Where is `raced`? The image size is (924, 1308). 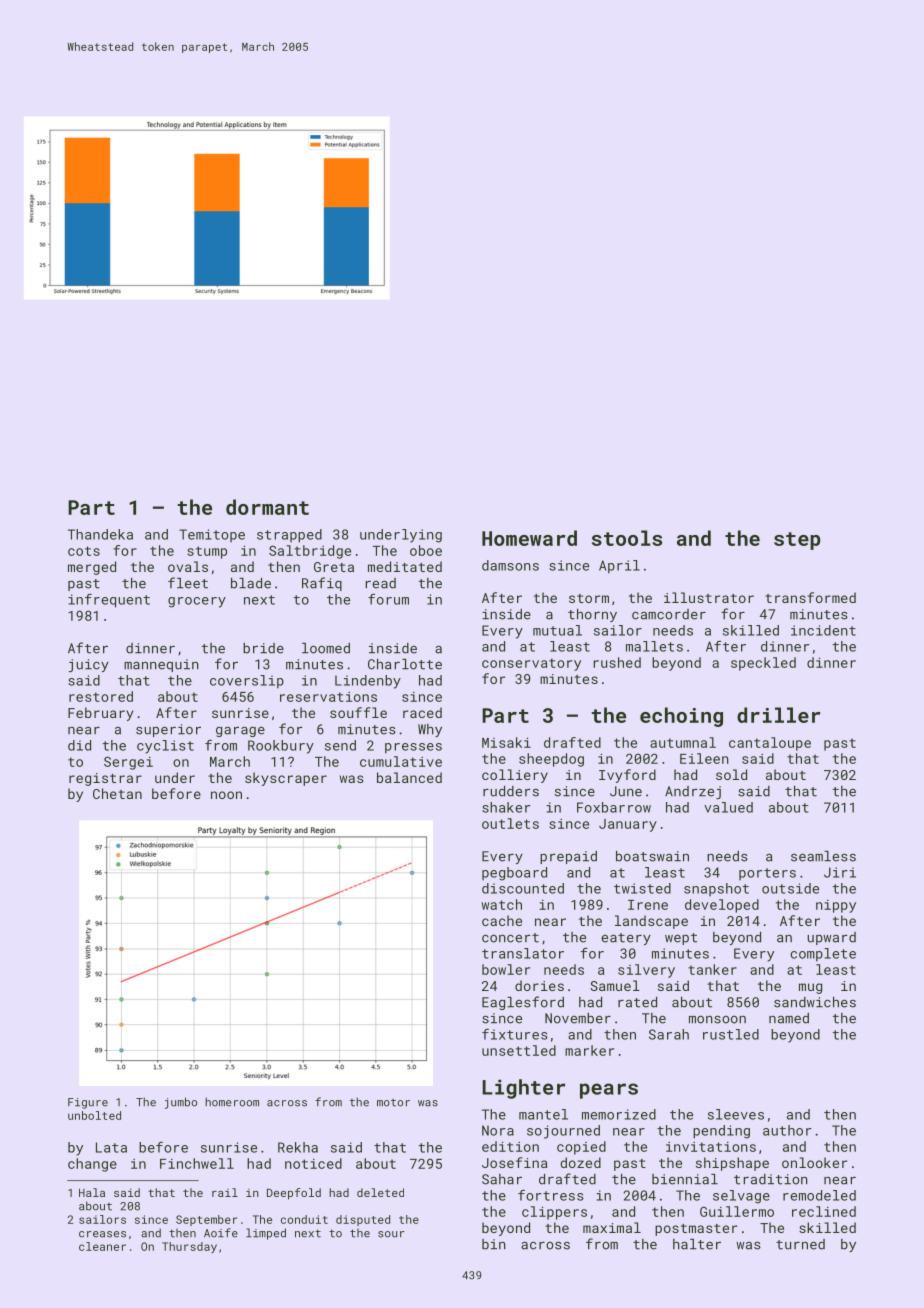
raced is located at coordinates (422, 712).
